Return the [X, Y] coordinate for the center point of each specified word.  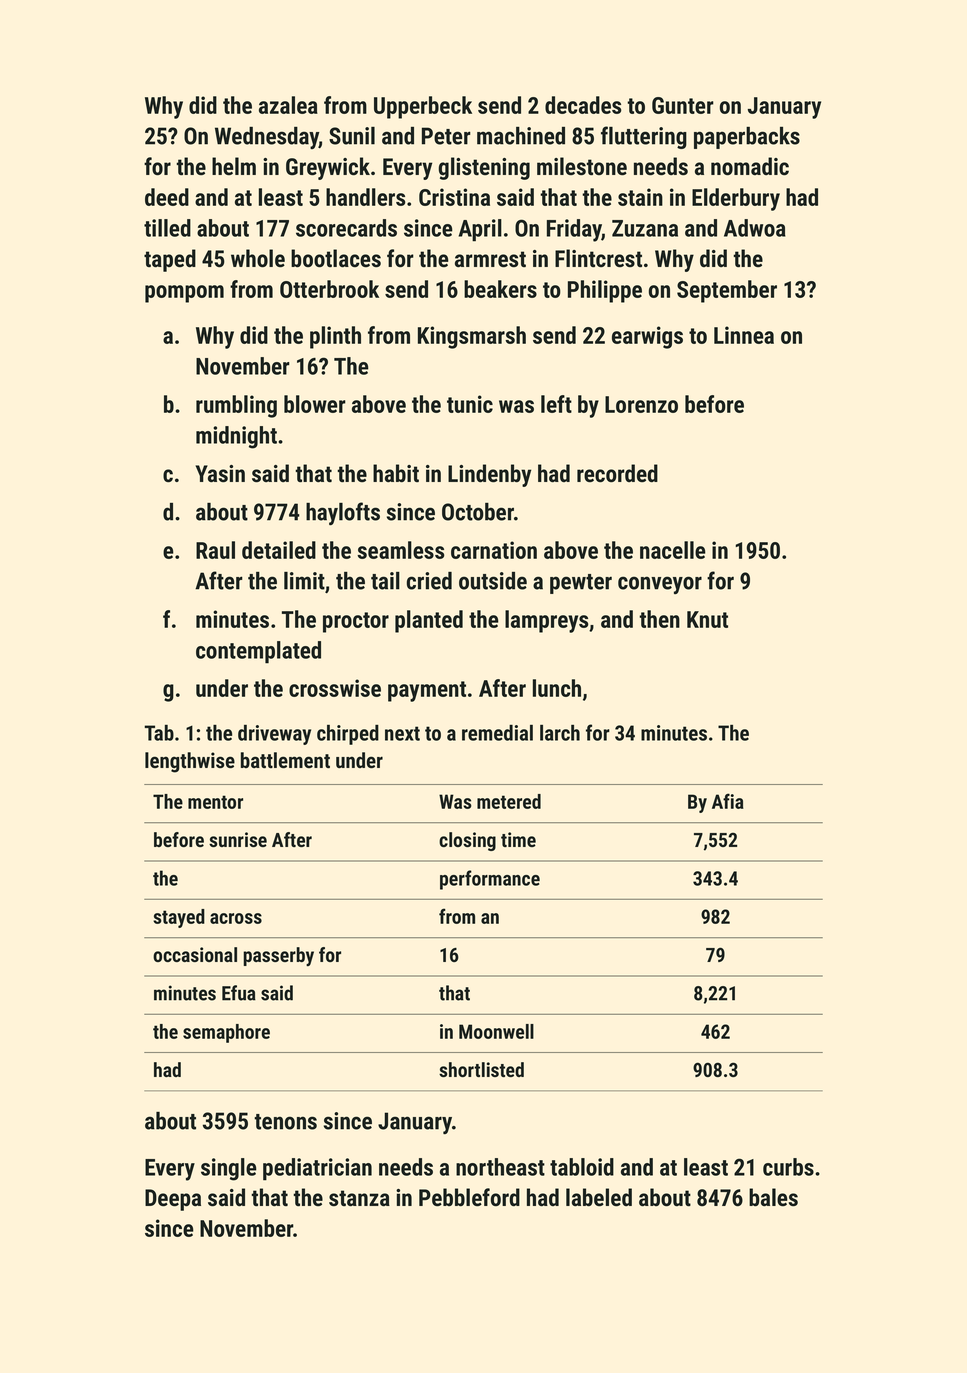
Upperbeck [423, 107]
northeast [500, 1167]
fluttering [644, 137]
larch [560, 733]
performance [490, 880]
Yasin [220, 473]
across [236, 918]
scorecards [346, 228]
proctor [356, 622]
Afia [728, 801]
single [229, 1169]
